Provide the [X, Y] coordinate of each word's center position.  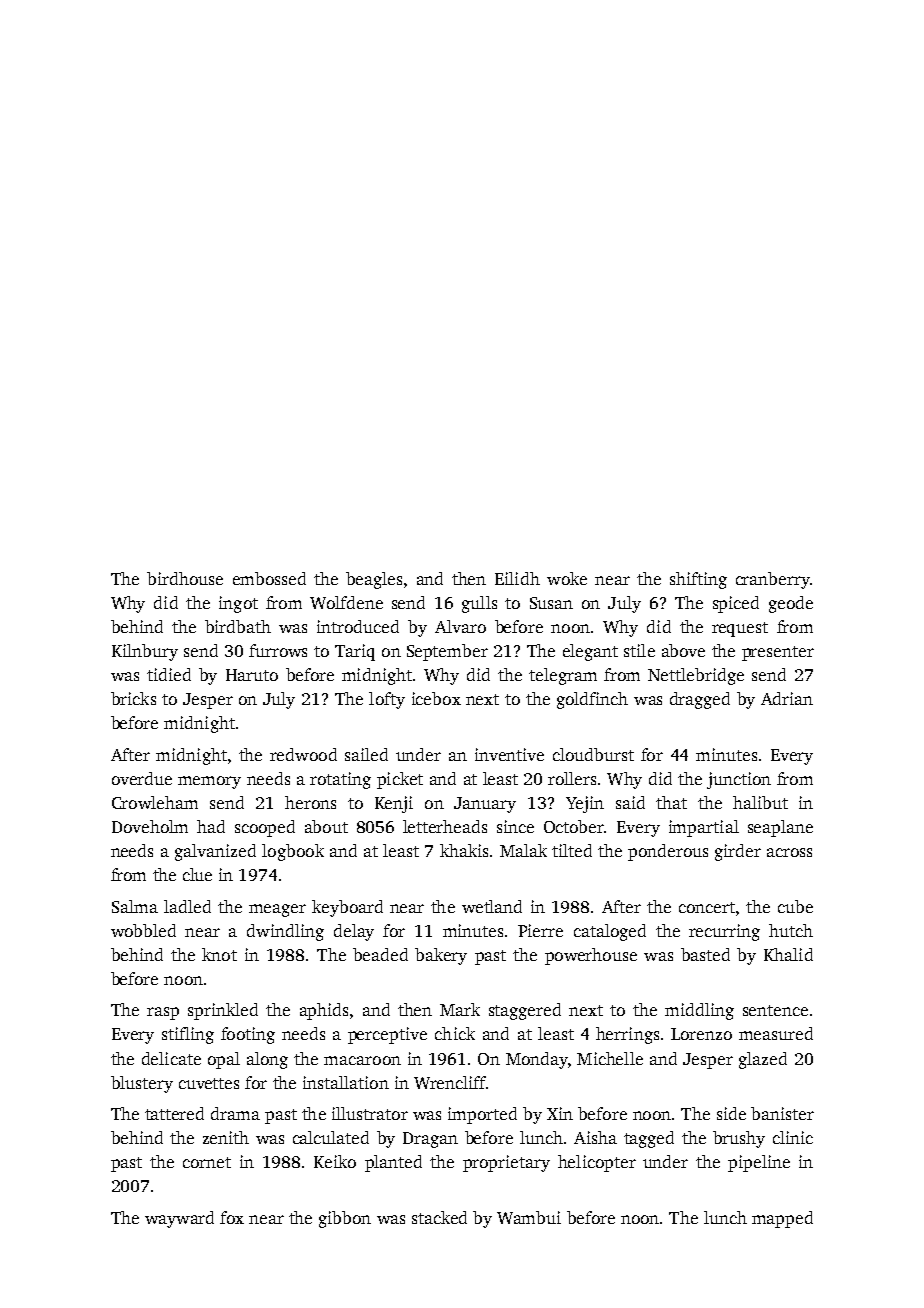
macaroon [362, 1060]
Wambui [529, 1217]
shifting [698, 580]
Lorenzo [701, 1034]
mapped [782, 1219]
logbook [293, 852]
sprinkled [223, 1011]
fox [232, 1217]
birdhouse [185, 578]
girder [738, 852]
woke [567, 578]
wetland [492, 906]
